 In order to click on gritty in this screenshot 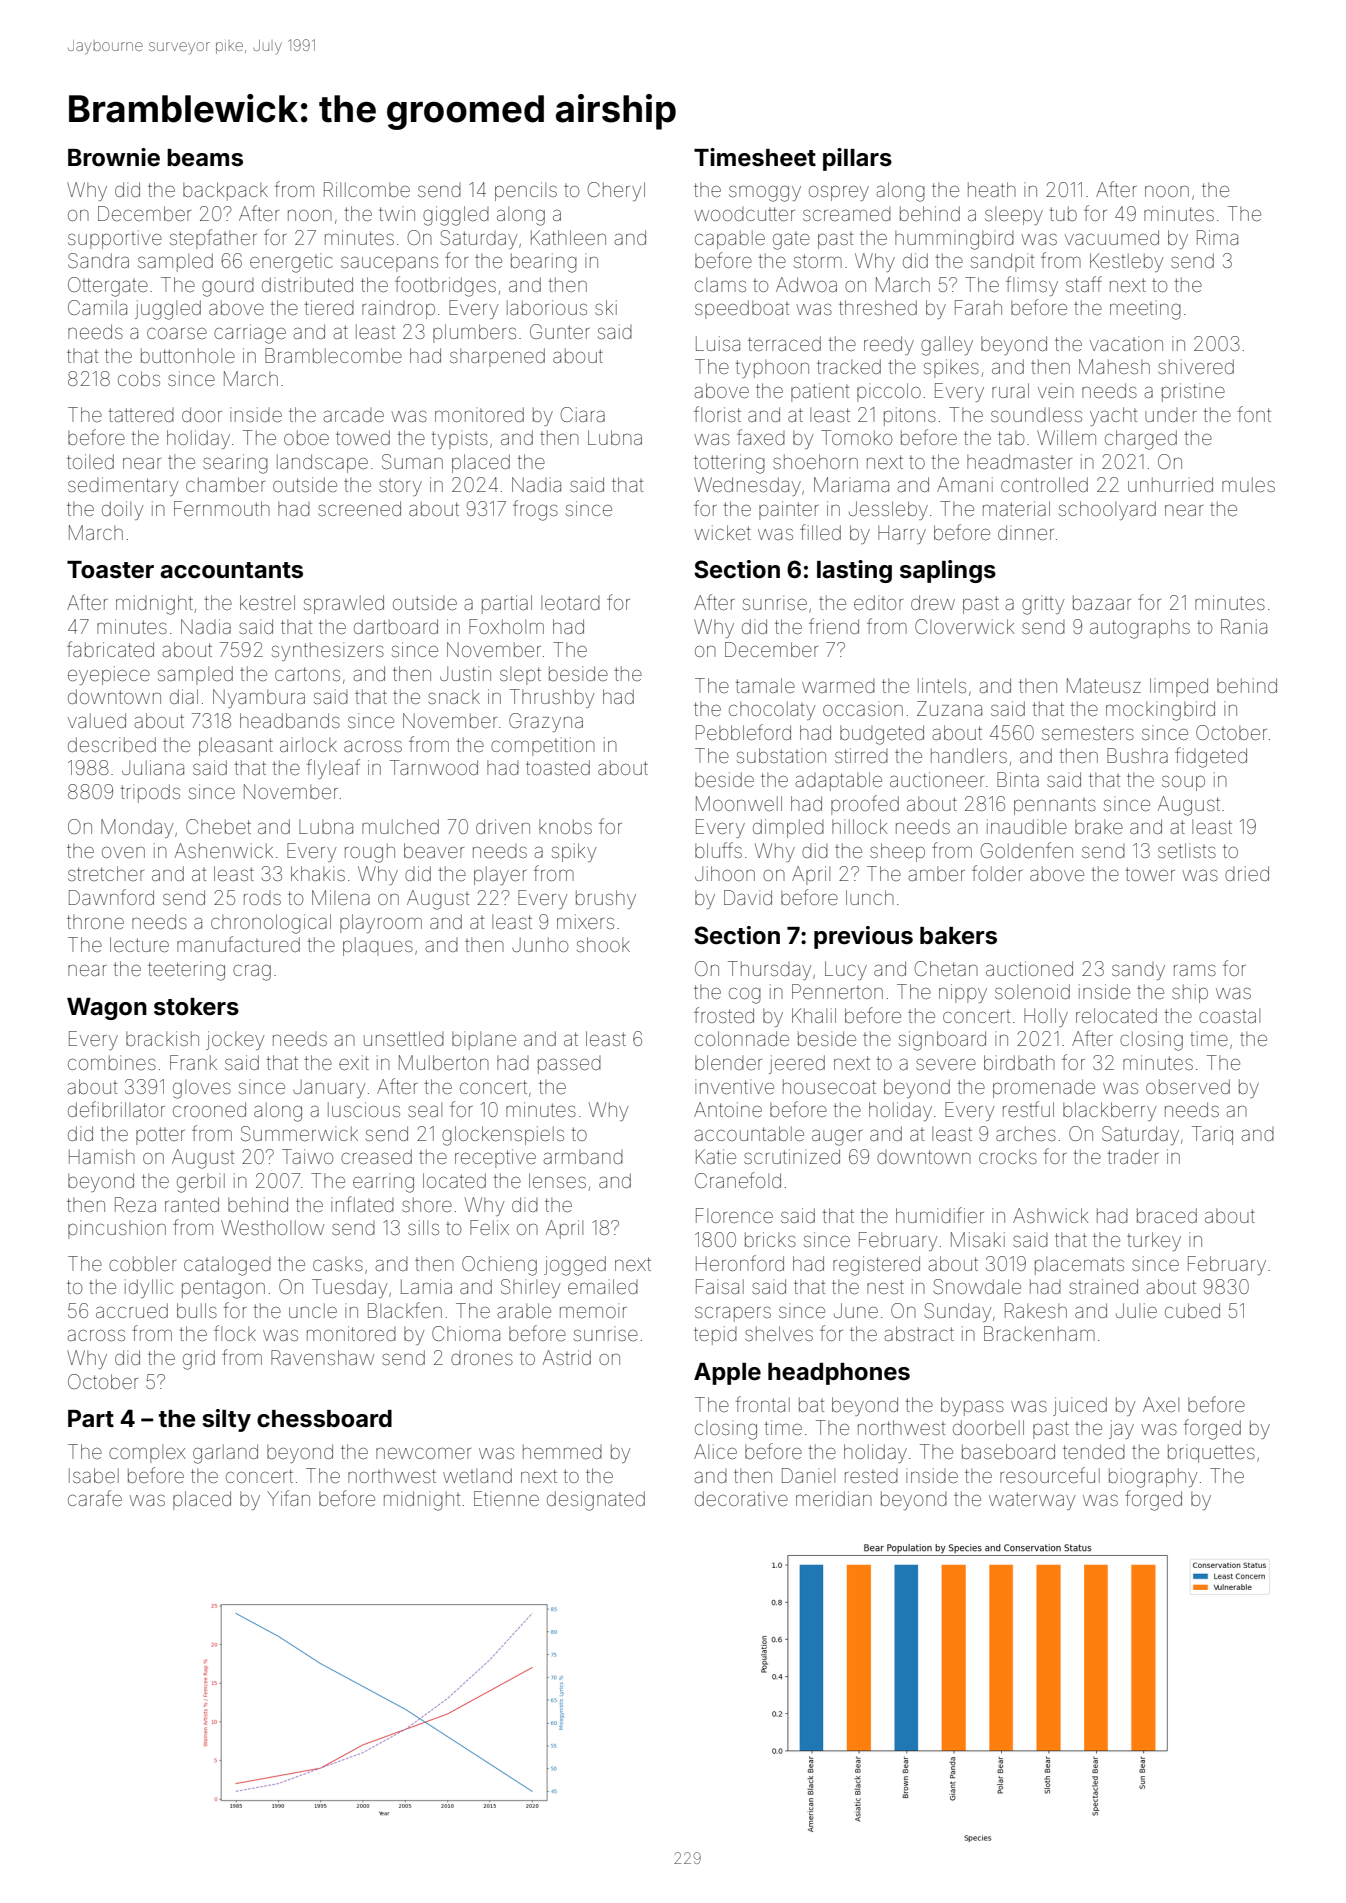, I will do `click(1043, 605)`.
